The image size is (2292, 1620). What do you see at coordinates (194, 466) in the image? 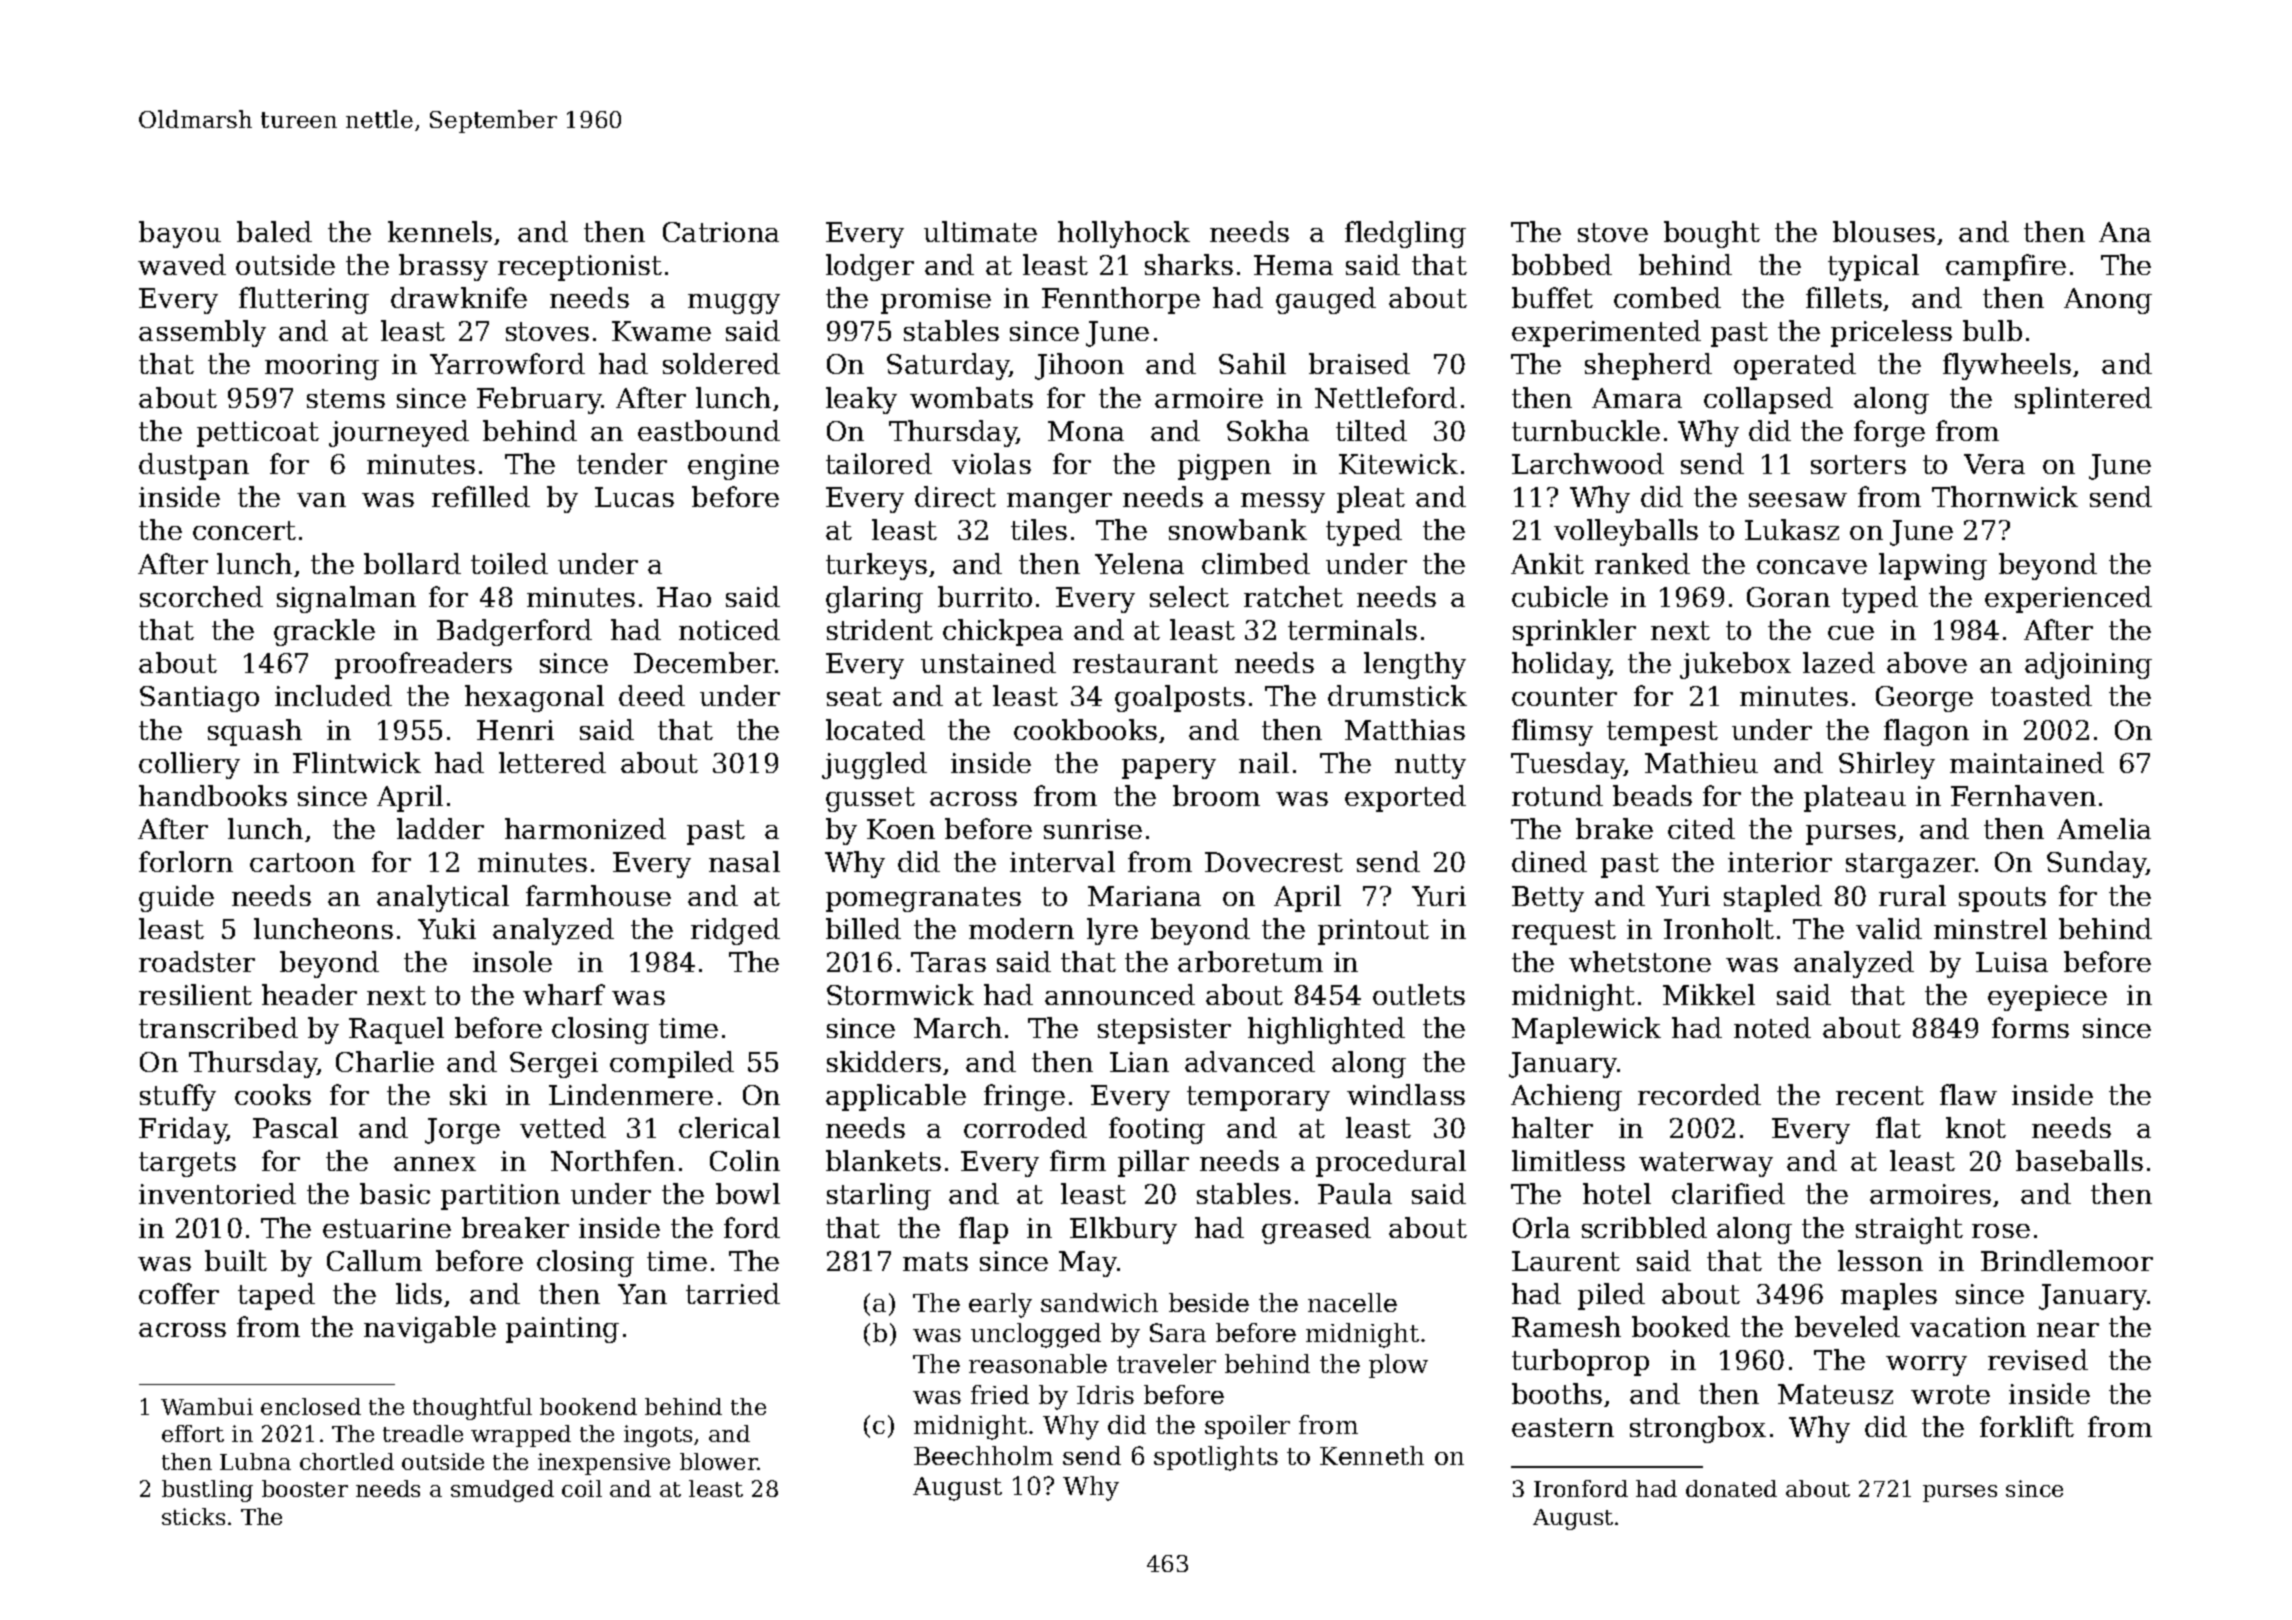
I see `dustpan` at bounding box center [194, 466].
